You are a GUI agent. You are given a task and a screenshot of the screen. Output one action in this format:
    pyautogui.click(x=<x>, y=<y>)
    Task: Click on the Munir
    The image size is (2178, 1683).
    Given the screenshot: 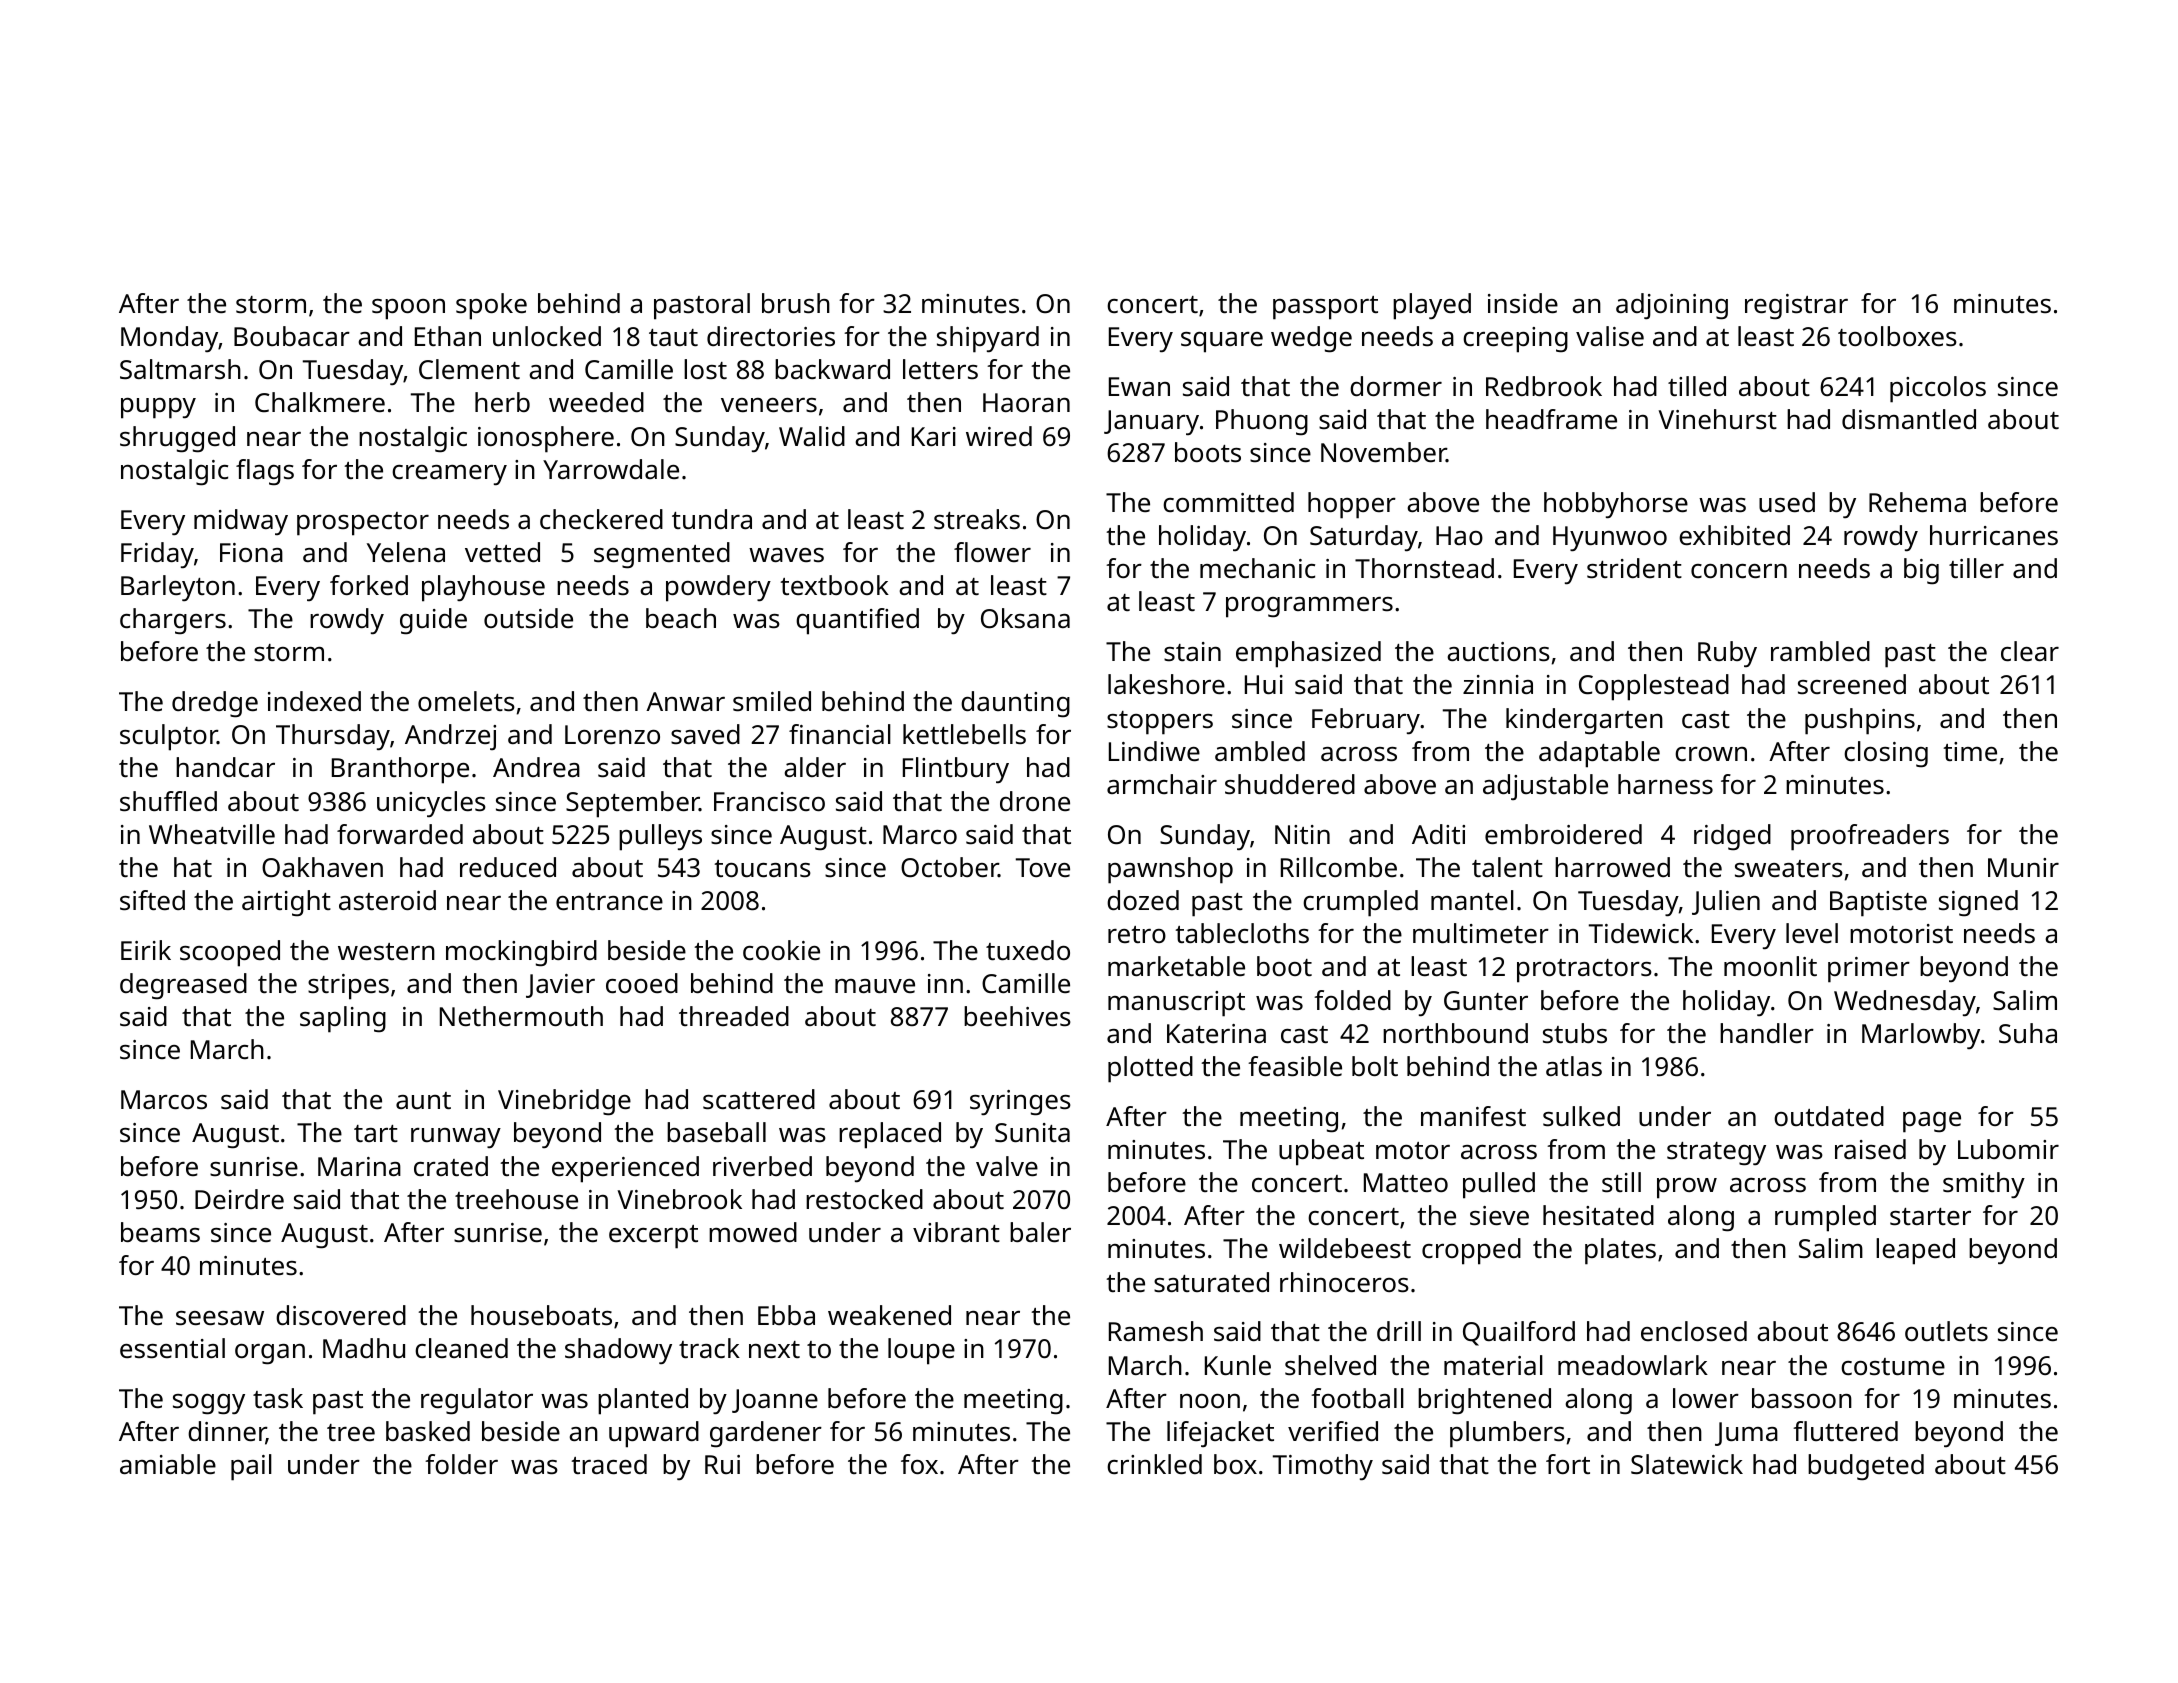 What is the action you would take?
    pyautogui.click(x=2023, y=867)
